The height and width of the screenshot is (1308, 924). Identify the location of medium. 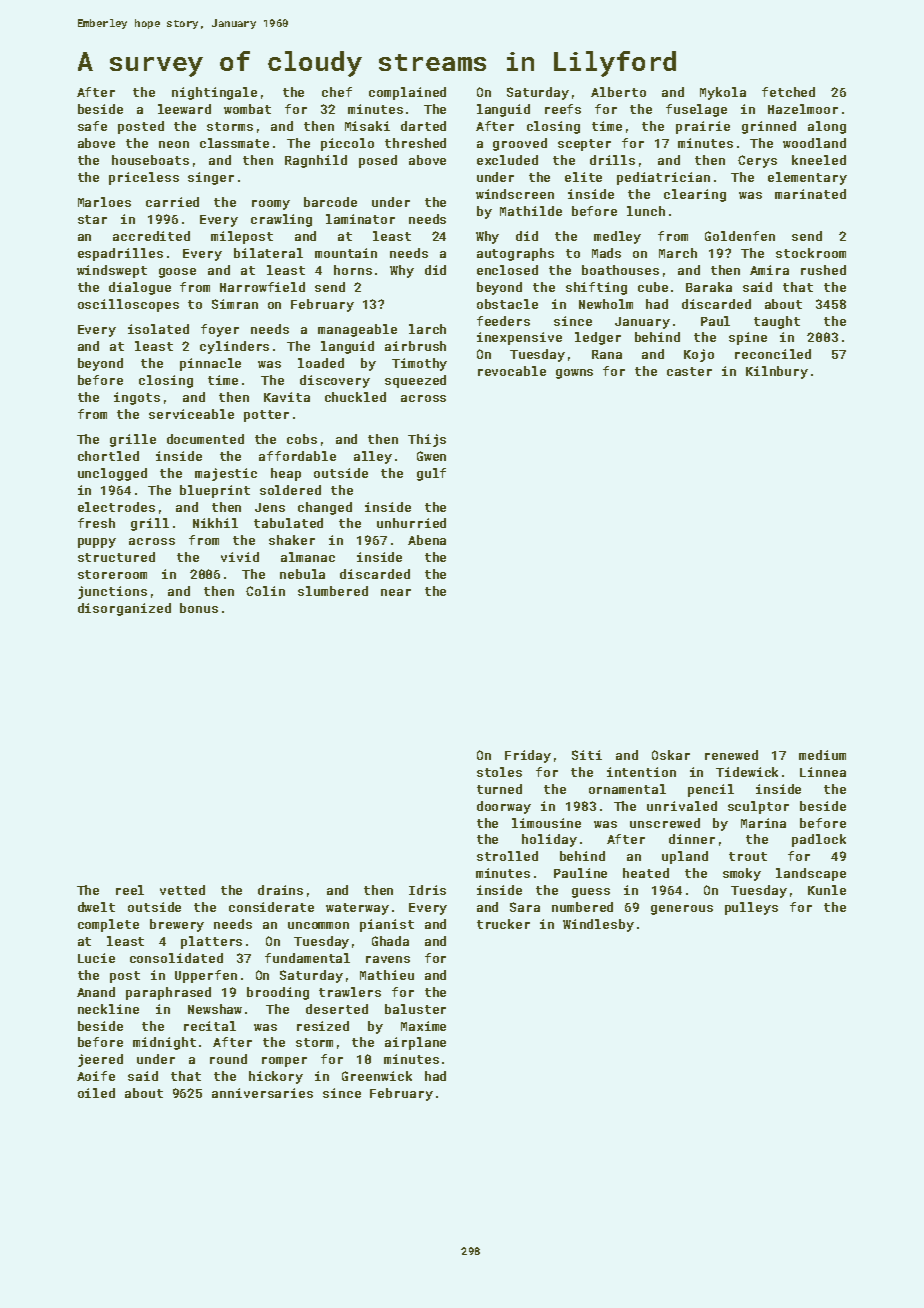
(822, 755).
